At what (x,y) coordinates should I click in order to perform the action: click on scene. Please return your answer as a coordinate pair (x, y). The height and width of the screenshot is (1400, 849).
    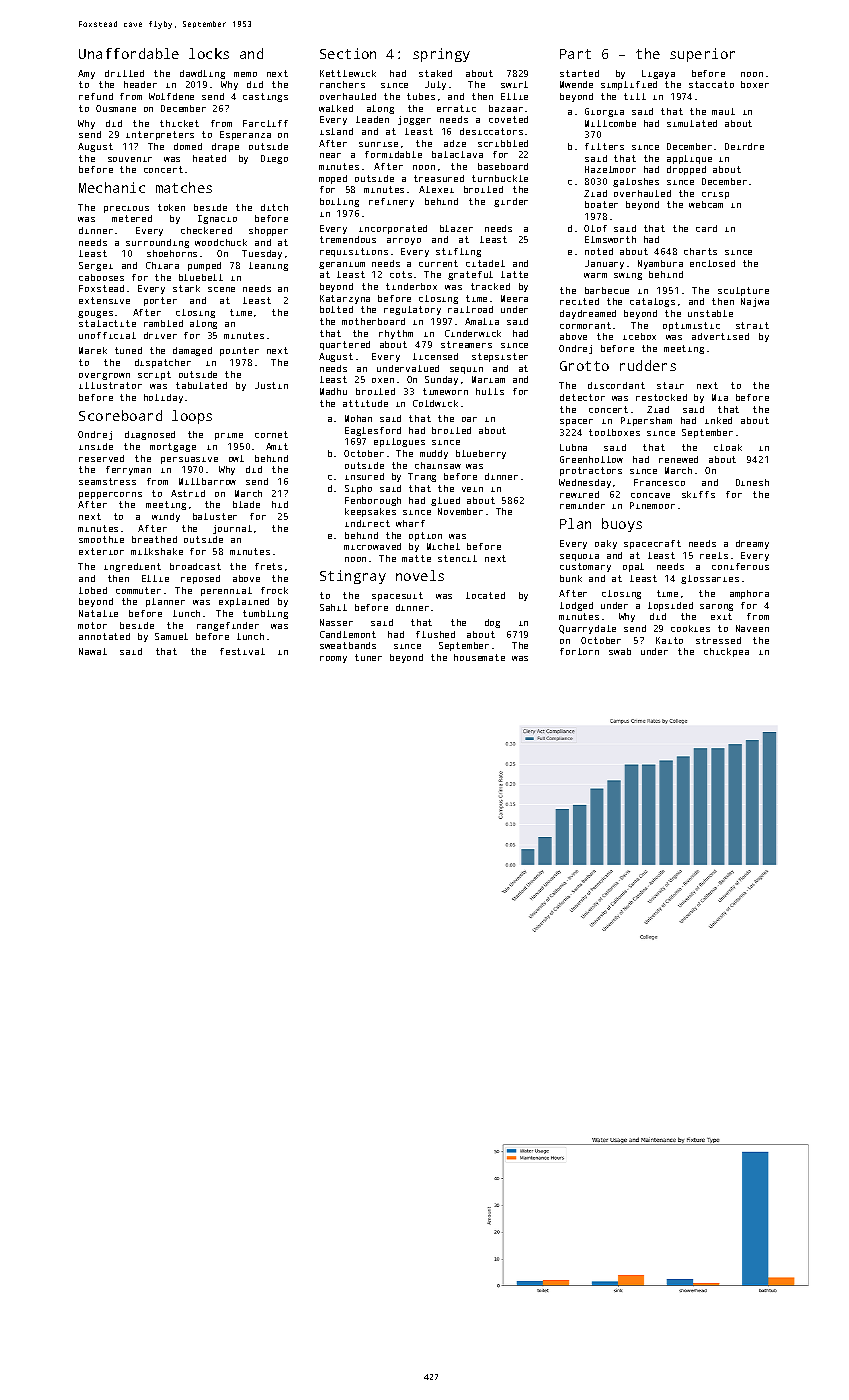
    Looking at the image, I should click on (221, 289).
